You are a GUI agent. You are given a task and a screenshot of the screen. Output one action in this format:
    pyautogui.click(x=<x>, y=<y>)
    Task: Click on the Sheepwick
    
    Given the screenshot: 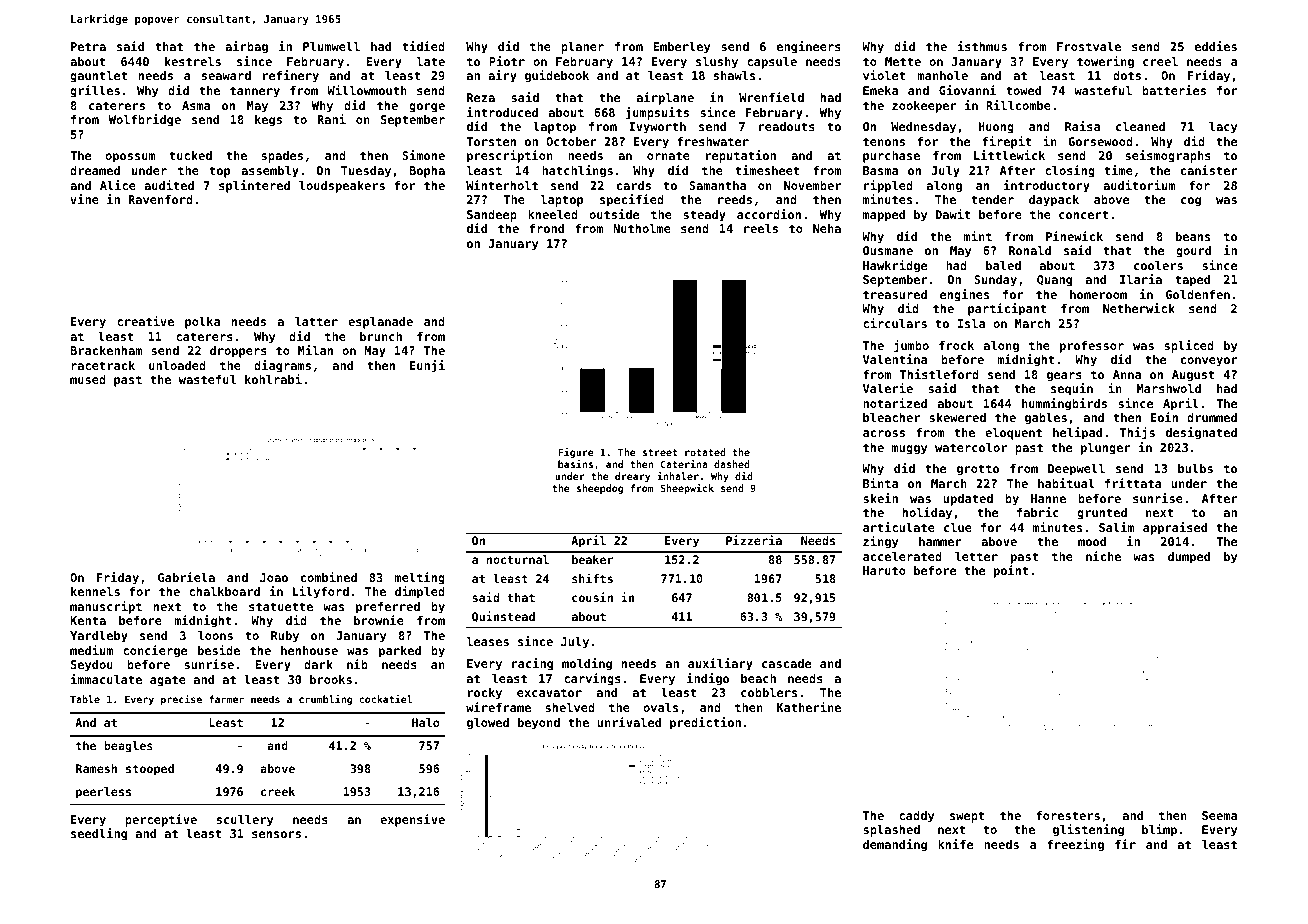 What is the action you would take?
    pyautogui.click(x=687, y=489)
